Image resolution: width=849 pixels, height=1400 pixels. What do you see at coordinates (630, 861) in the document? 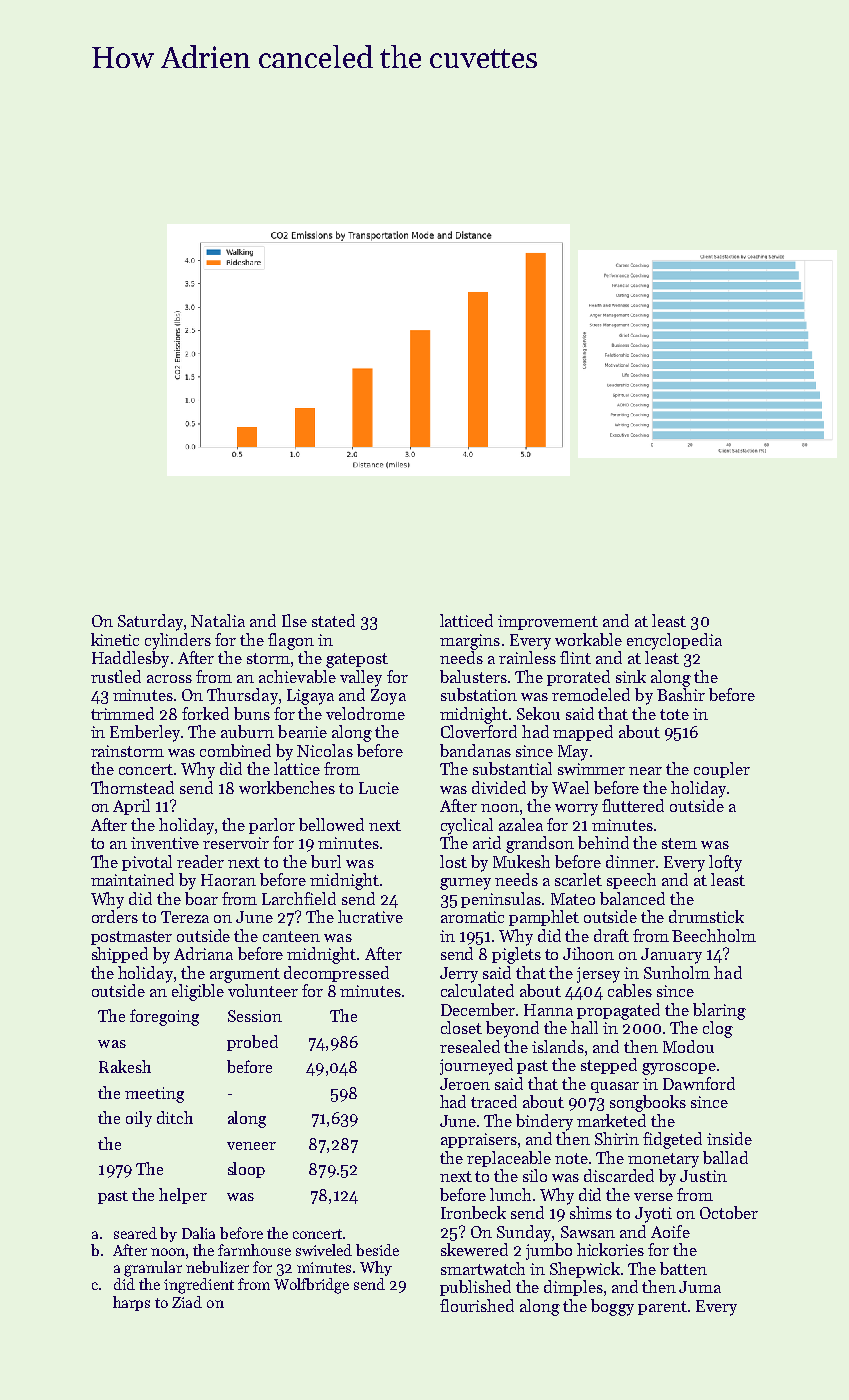
I see `dinner` at bounding box center [630, 861].
